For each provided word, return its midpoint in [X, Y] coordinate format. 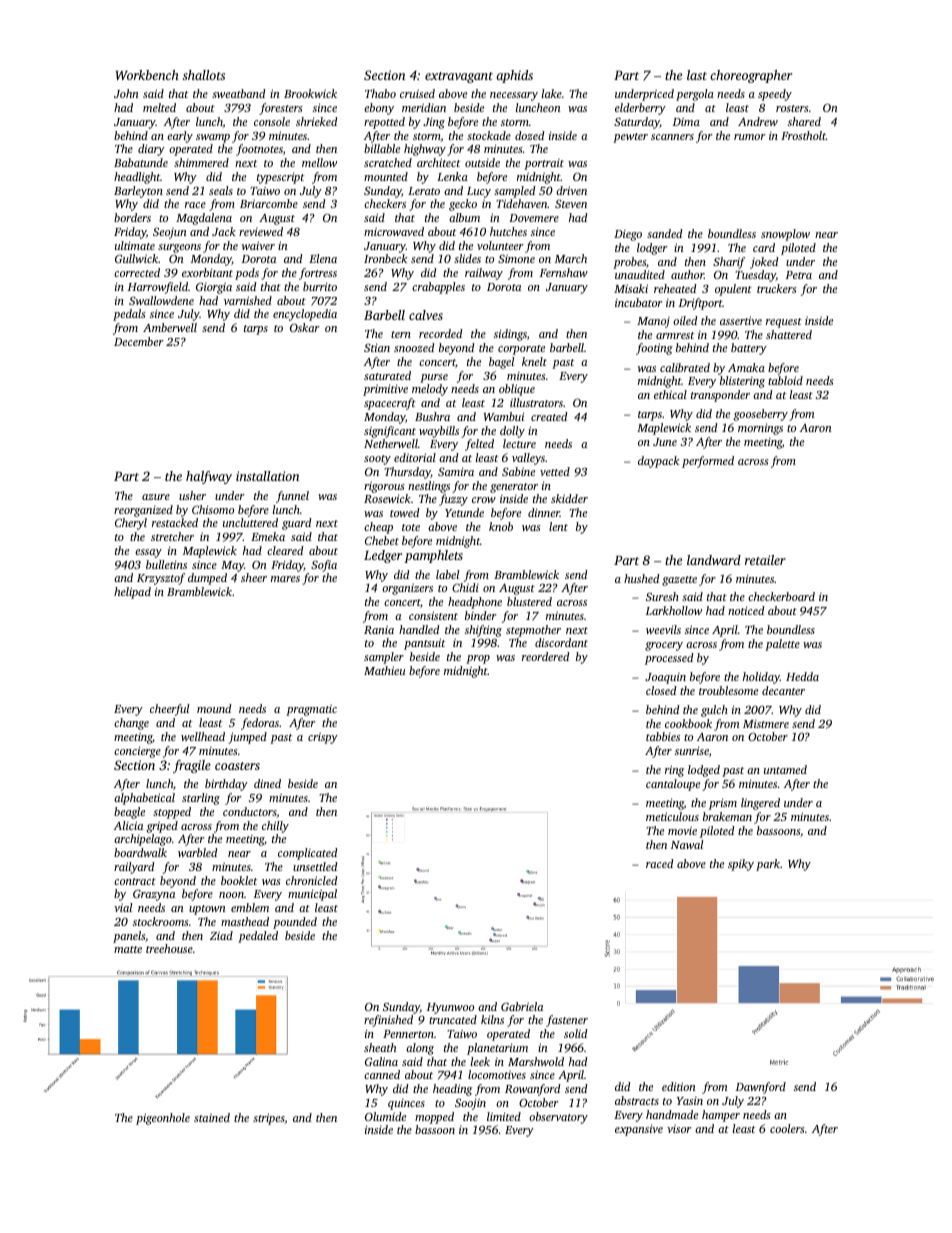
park [768, 865]
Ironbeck [385, 258]
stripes [269, 1119]
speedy [775, 95]
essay [148, 553]
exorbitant [207, 272]
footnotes [259, 150]
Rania [379, 630]
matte [128, 949]
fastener [567, 1021]
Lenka [452, 176]
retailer [765, 560]
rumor [750, 137]
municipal [312, 895]
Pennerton [408, 1034]
